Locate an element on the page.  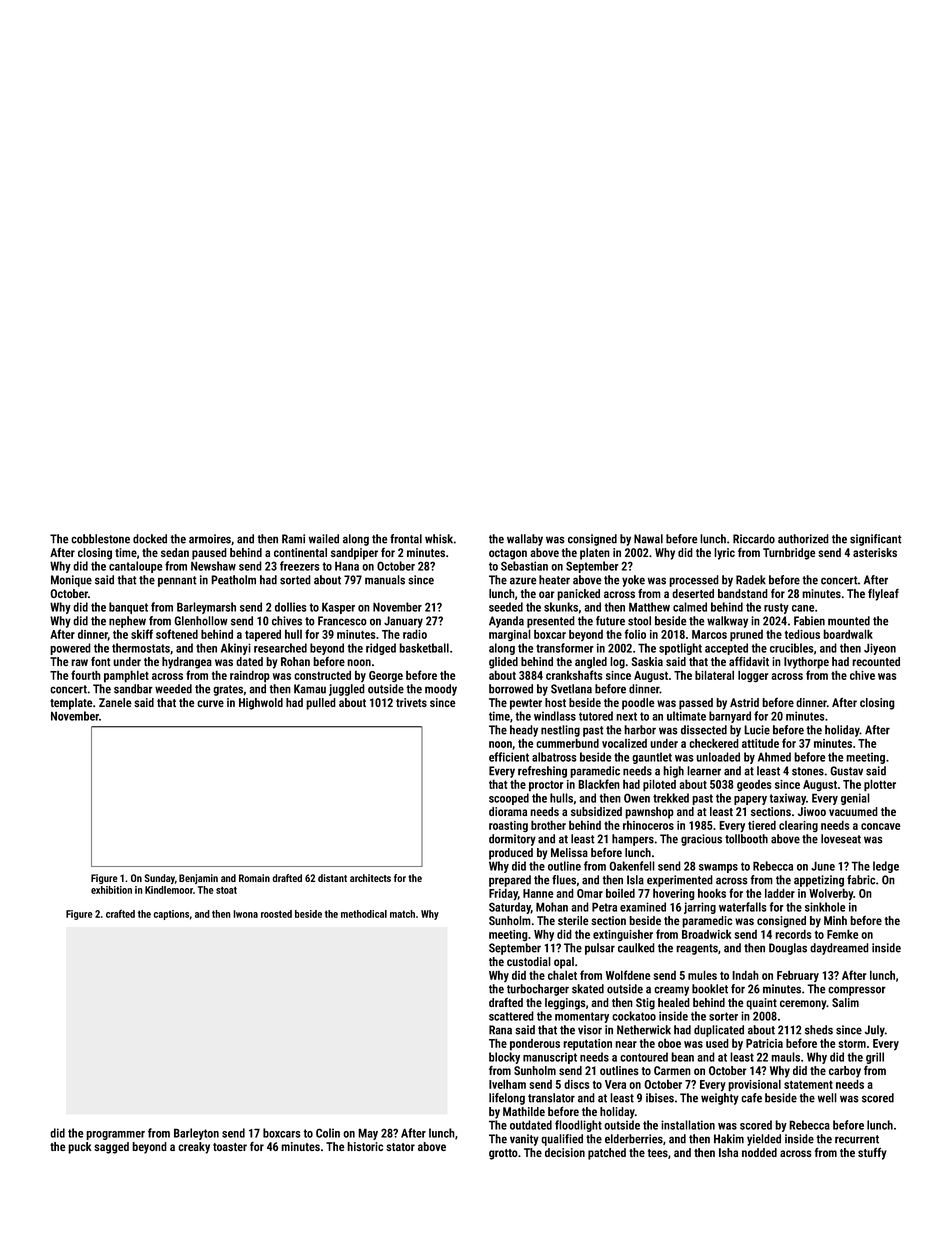
creaky is located at coordinates (194, 1148).
